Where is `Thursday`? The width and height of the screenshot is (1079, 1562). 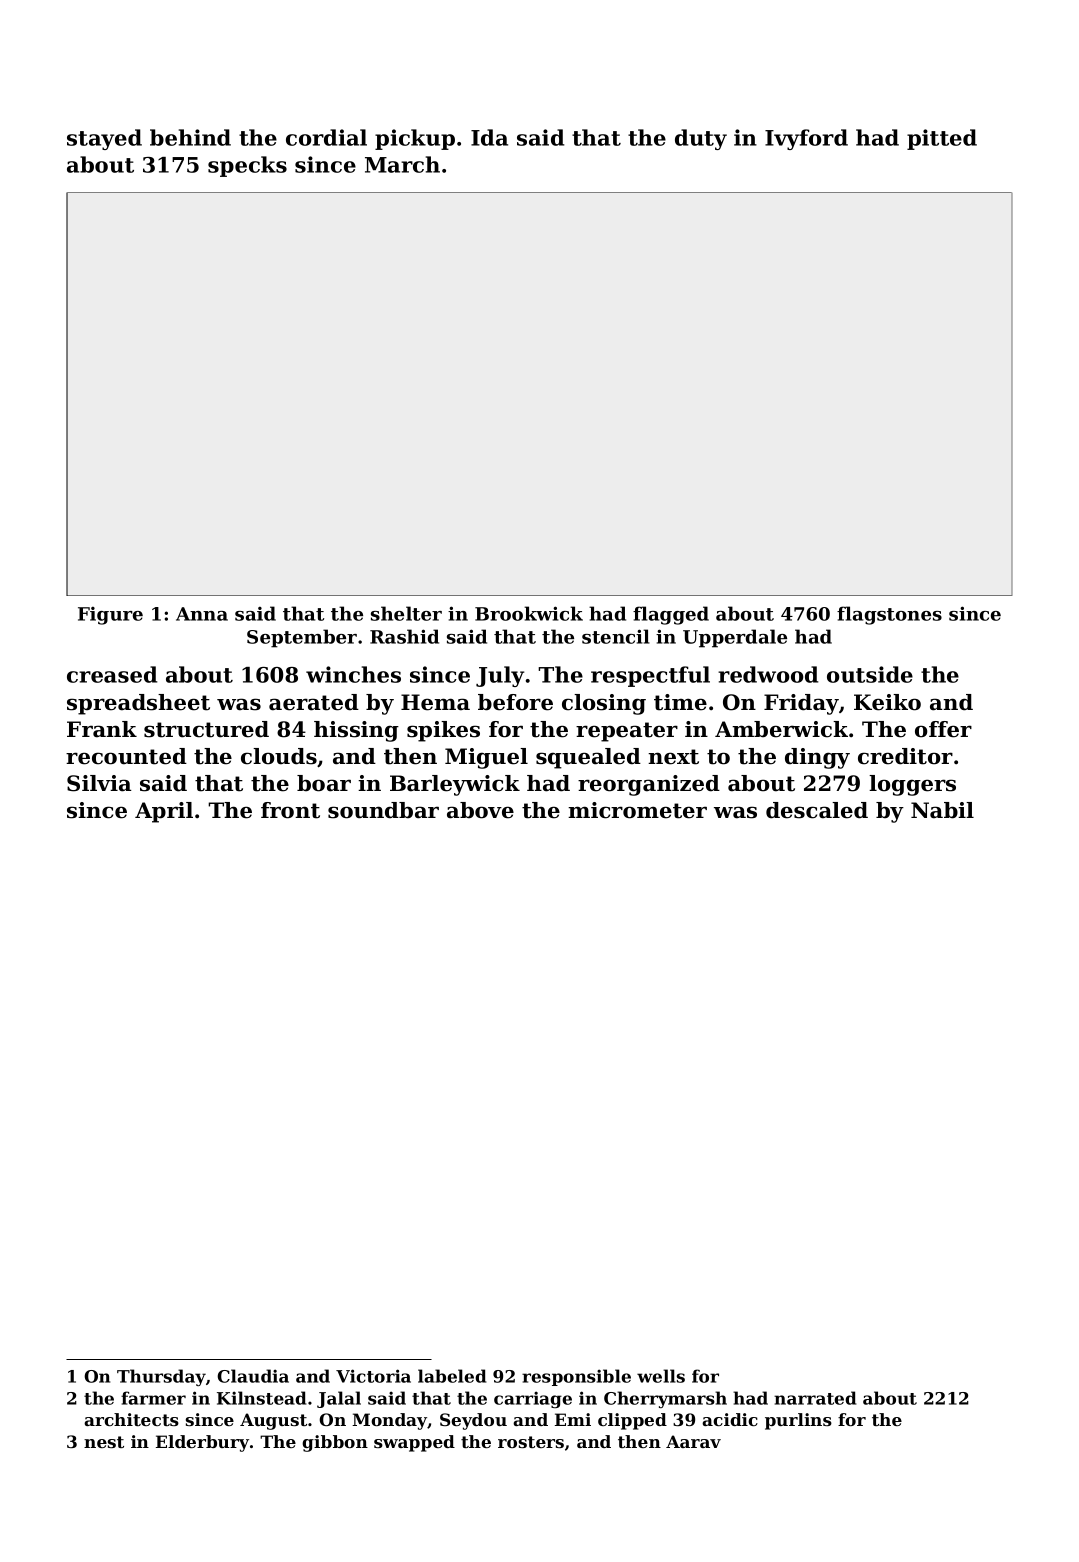 Thursday is located at coordinates (161, 1377).
